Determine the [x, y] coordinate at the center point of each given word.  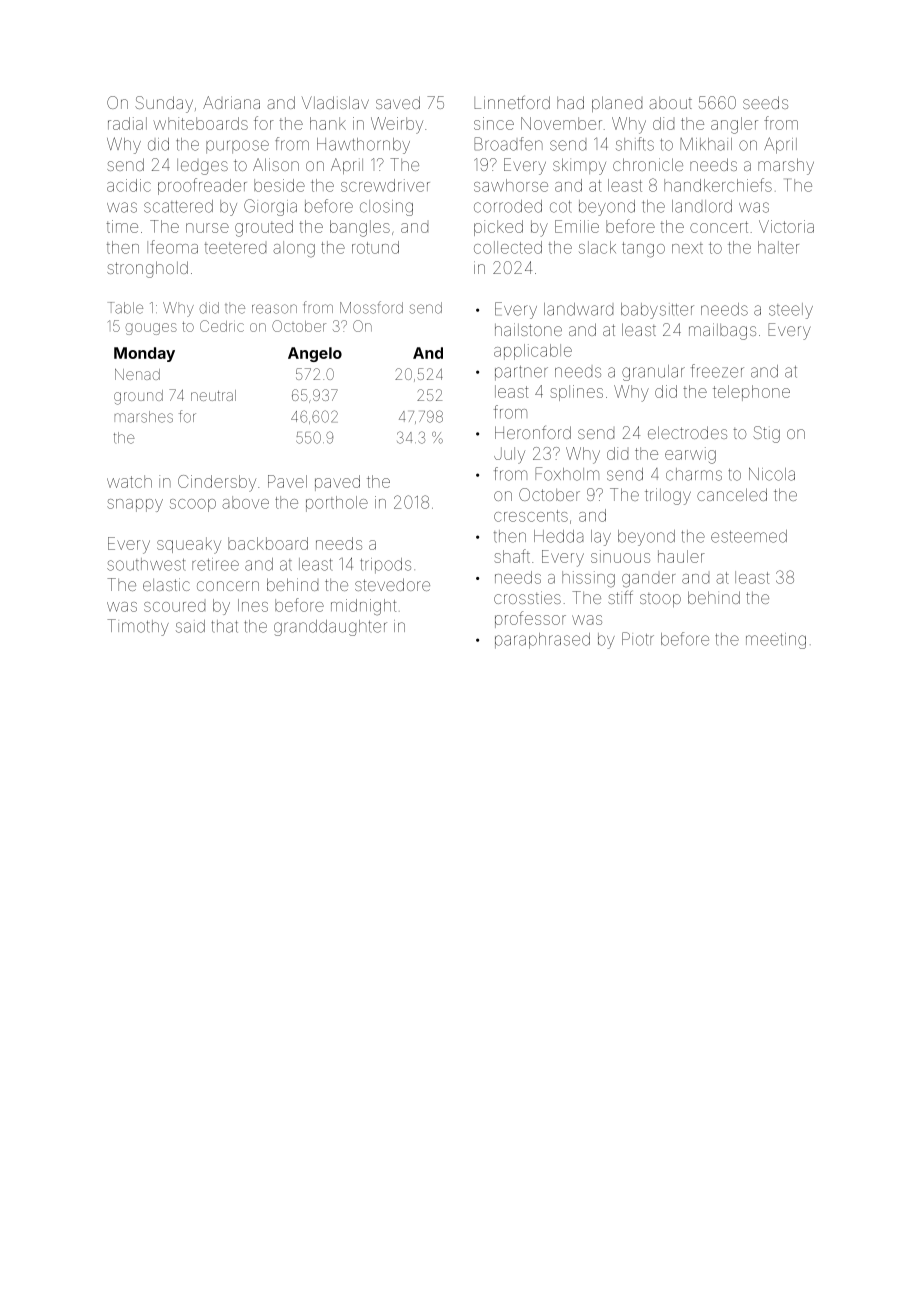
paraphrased [542, 641]
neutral [213, 395]
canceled [732, 494]
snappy [135, 505]
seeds [765, 102]
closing [386, 208]
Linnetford [512, 102]
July [509, 455]
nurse [207, 228]
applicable [533, 352]
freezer [717, 371]
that [224, 626]
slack [597, 247]
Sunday [164, 104]
